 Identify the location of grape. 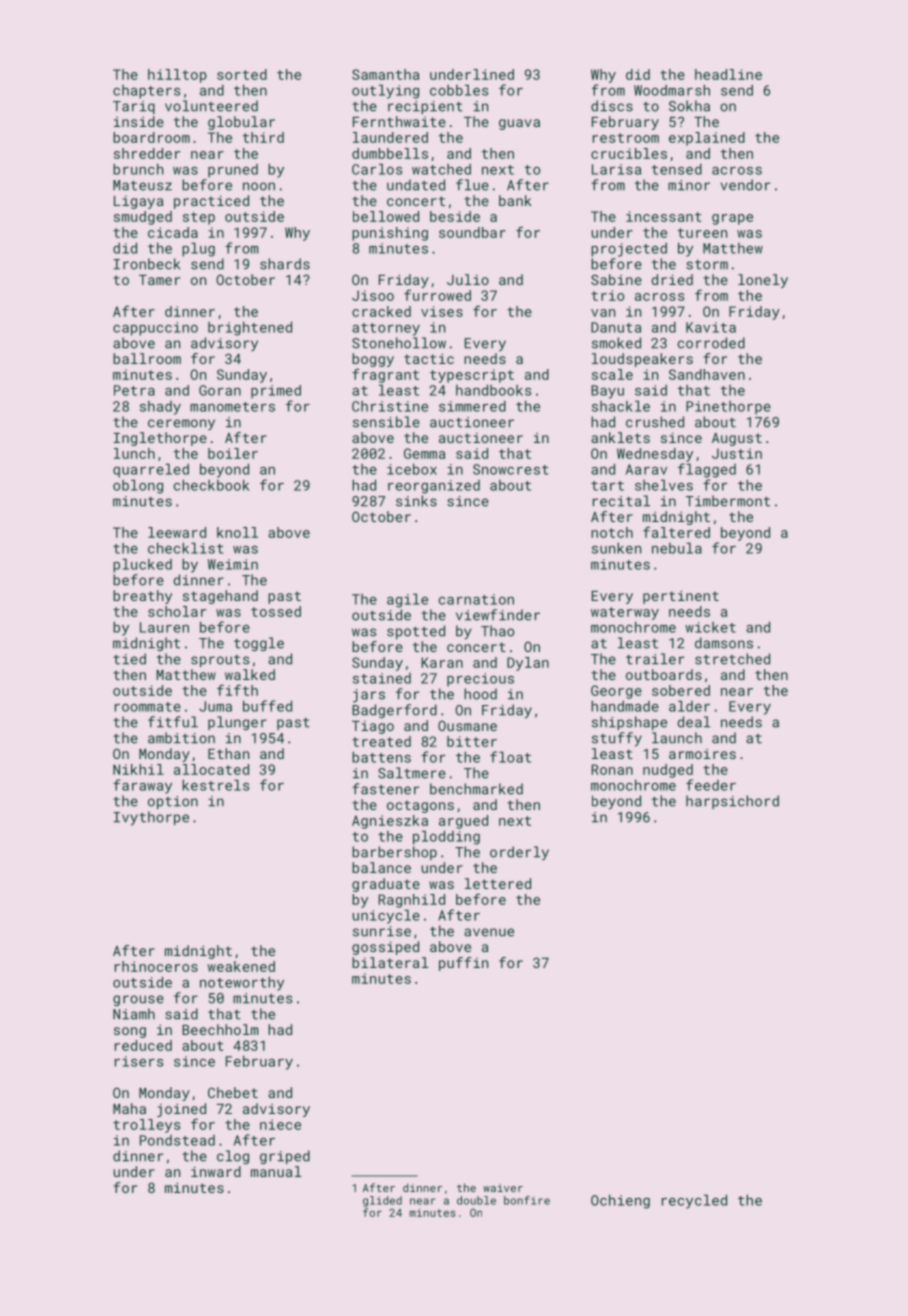
(732, 219).
